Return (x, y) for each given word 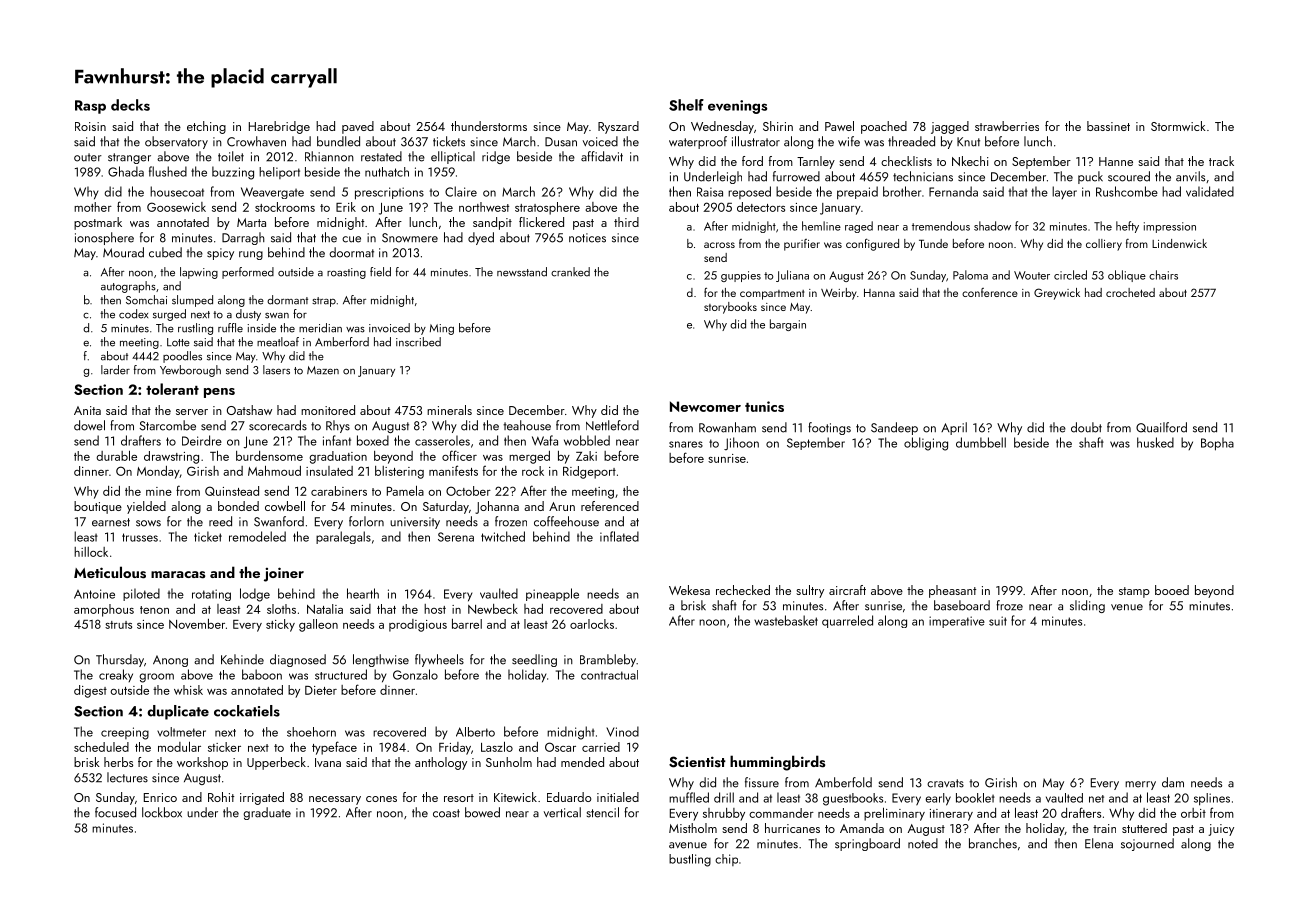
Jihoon (741, 443)
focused (115, 812)
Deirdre (202, 440)
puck (1090, 177)
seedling (534, 660)
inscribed (418, 342)
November (197, 624)
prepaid (857, 193)
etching (206, 127)
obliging (926, 444)
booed (1172, 590)
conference (990, 292)
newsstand (522, 272)
